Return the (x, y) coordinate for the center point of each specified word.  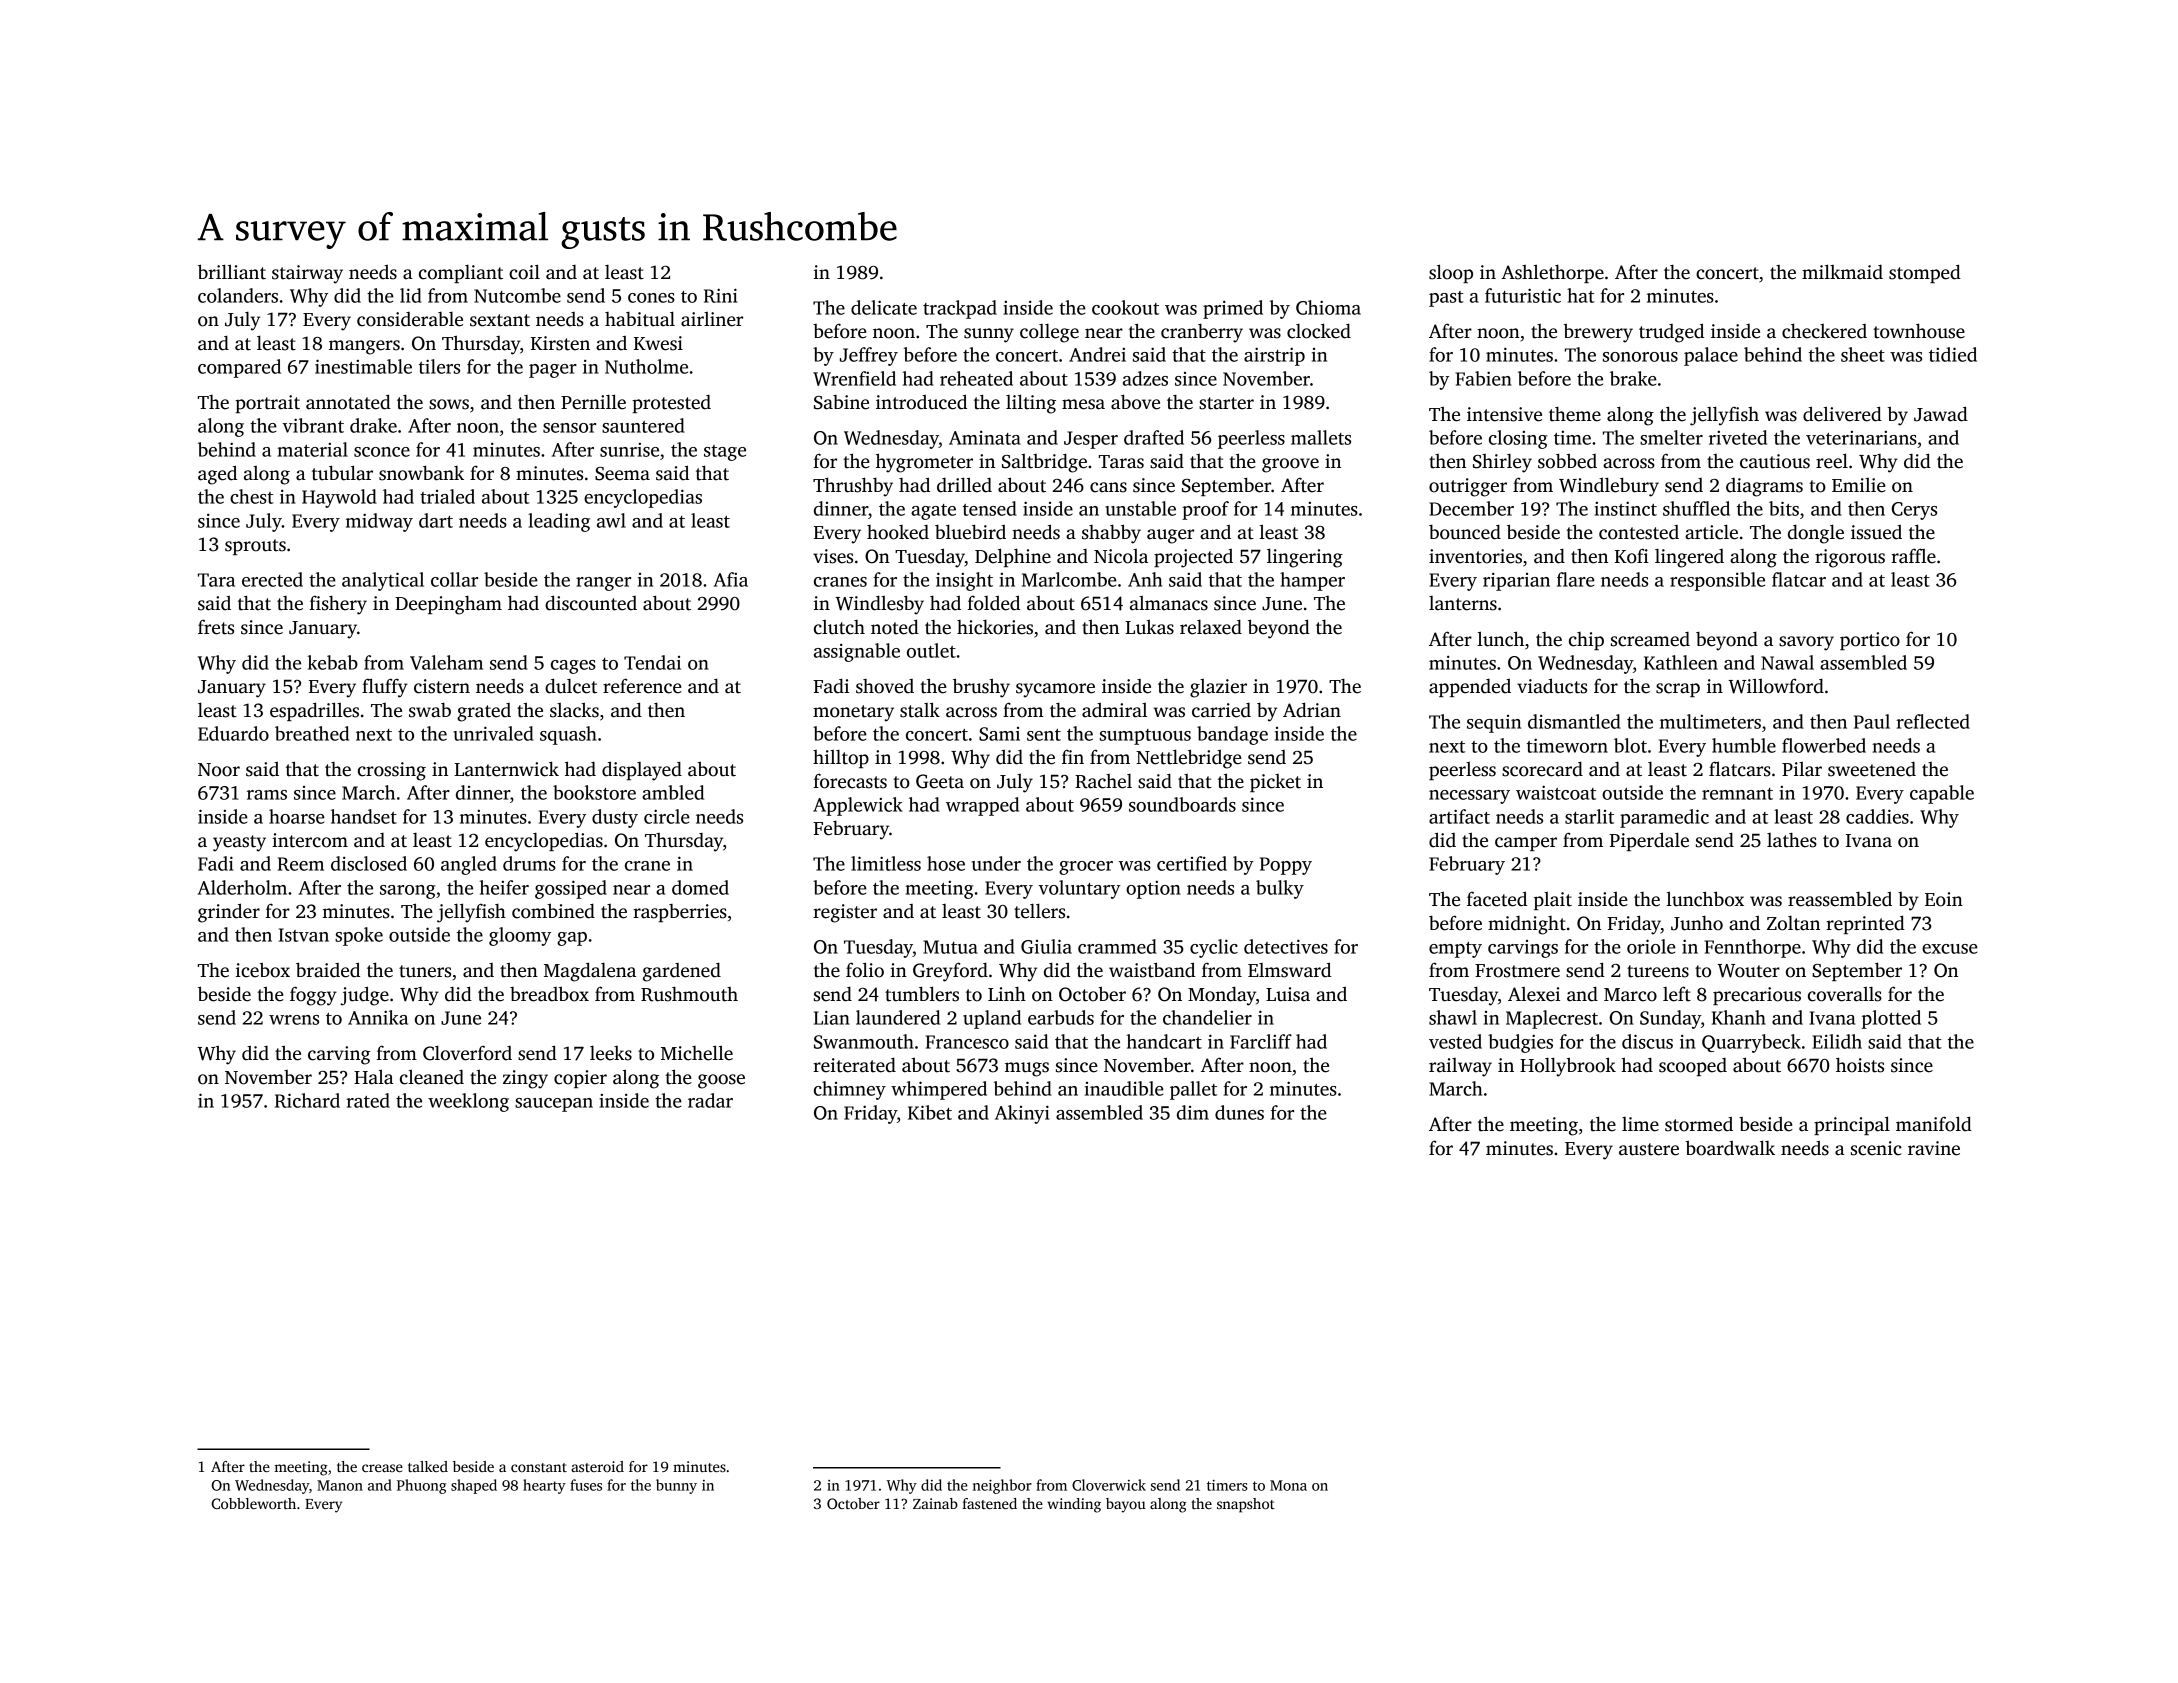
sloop (1451, 273)
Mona (1288, 1485)
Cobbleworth (254, 1503)
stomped (1925, 273)
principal (1852, 1125)
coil (524, 272)
